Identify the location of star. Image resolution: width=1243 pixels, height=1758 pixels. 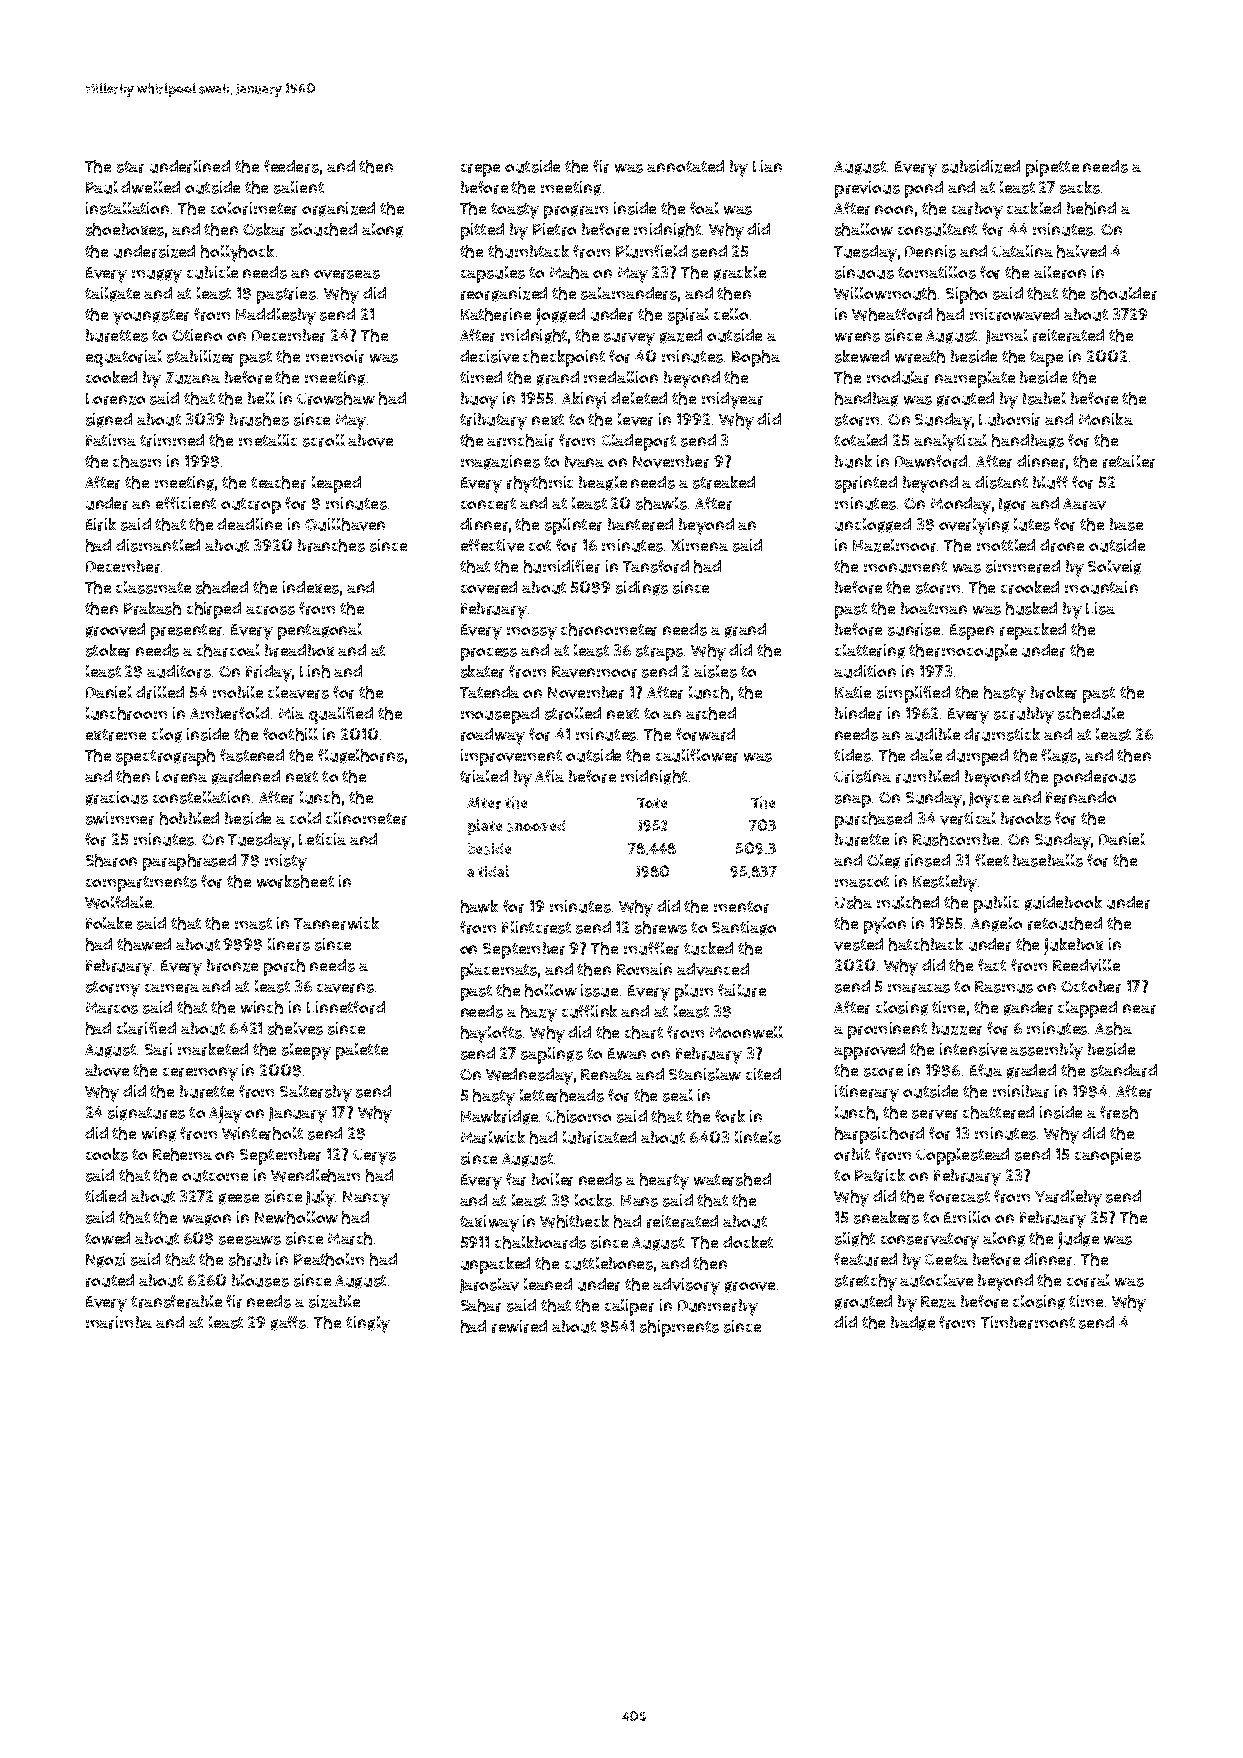
(130, 167).
